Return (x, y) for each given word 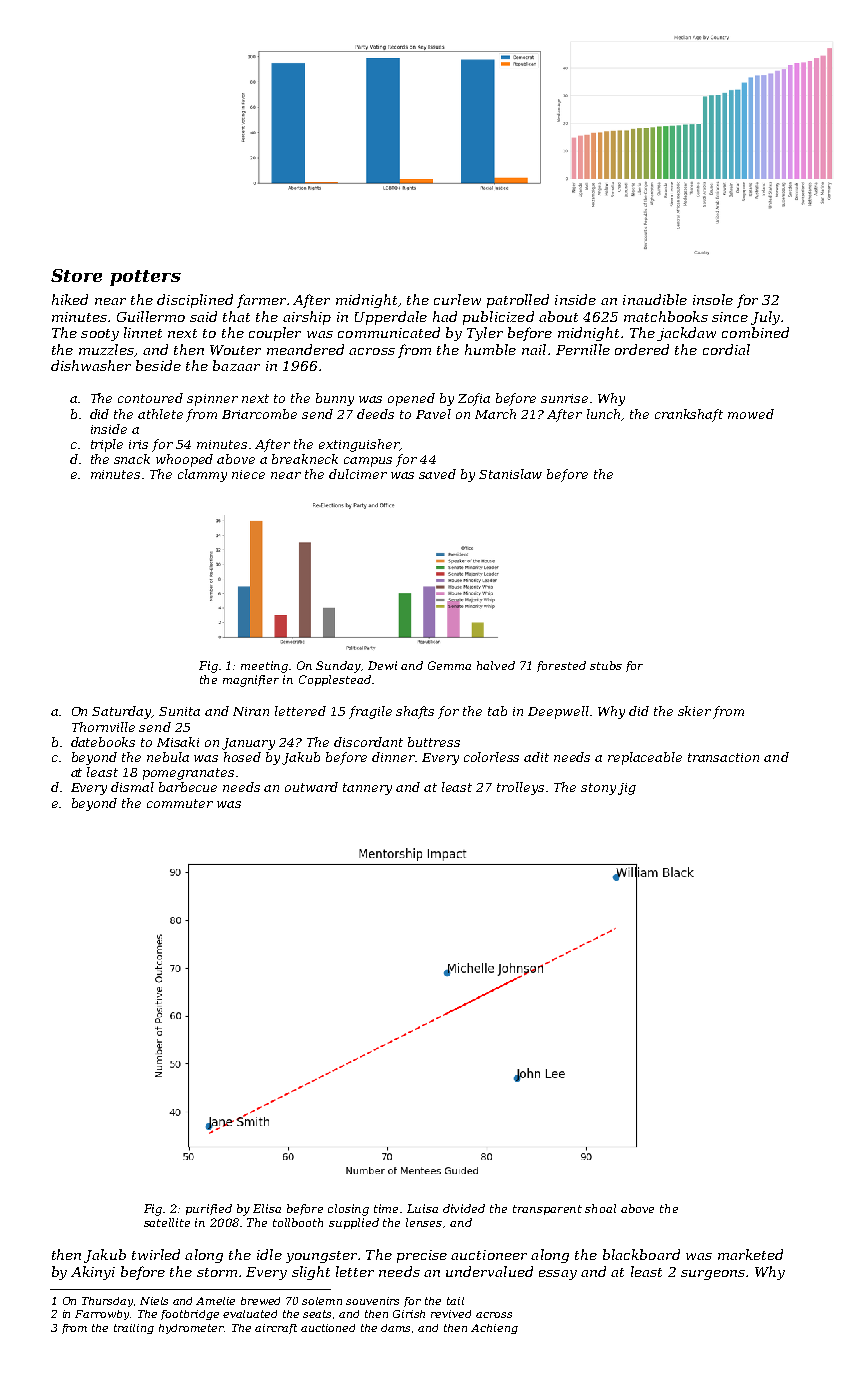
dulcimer (358, 474)
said (203, 316)
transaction (723, 757)
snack (132, 459)
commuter (180, 803)
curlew (457, 299)
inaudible (655, 299)
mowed (751, 414)
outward (311, 787)
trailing (134, 1329)
